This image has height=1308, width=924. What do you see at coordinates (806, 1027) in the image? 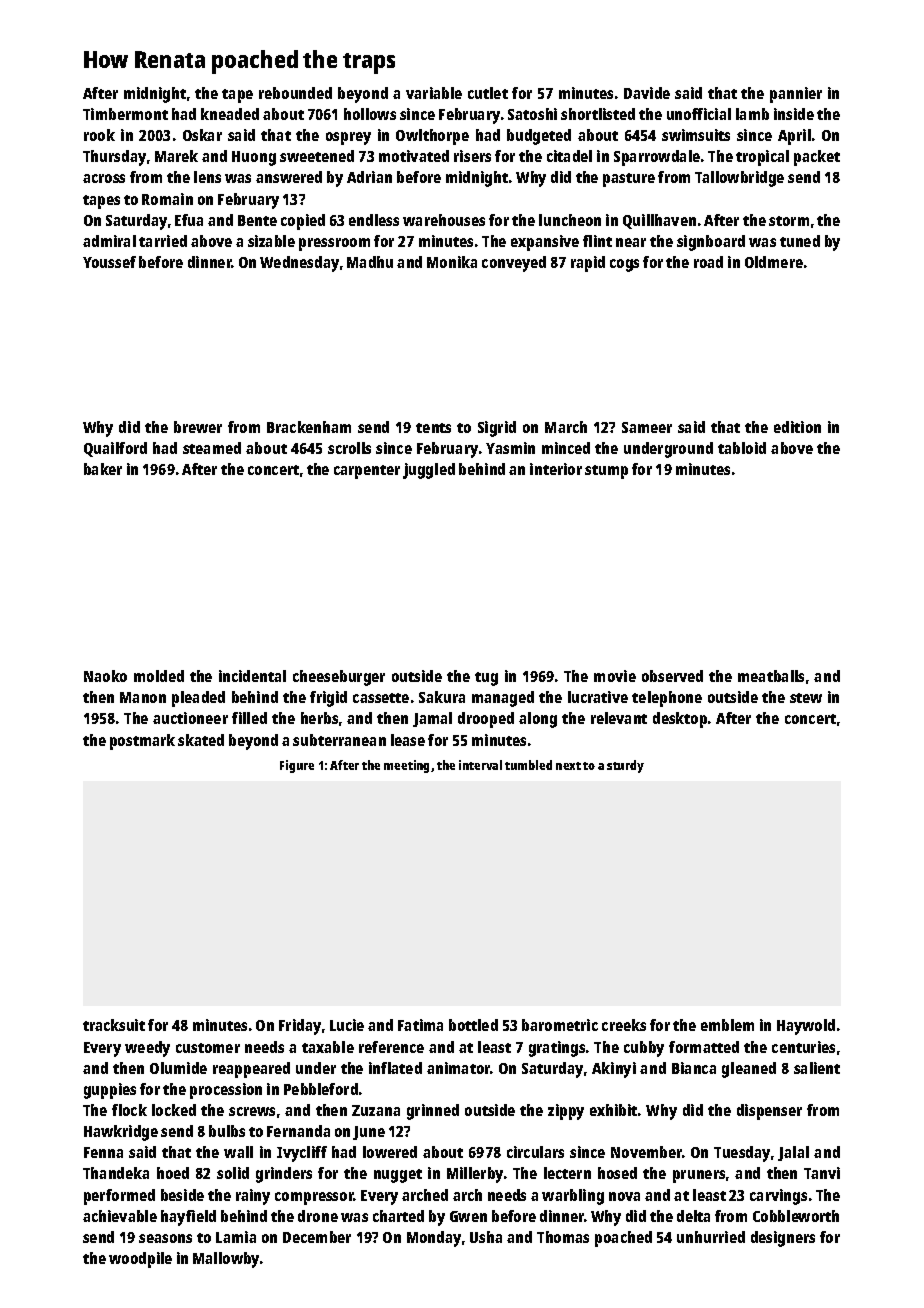
I see `Haywold` at bounding box center [806, 1027].
